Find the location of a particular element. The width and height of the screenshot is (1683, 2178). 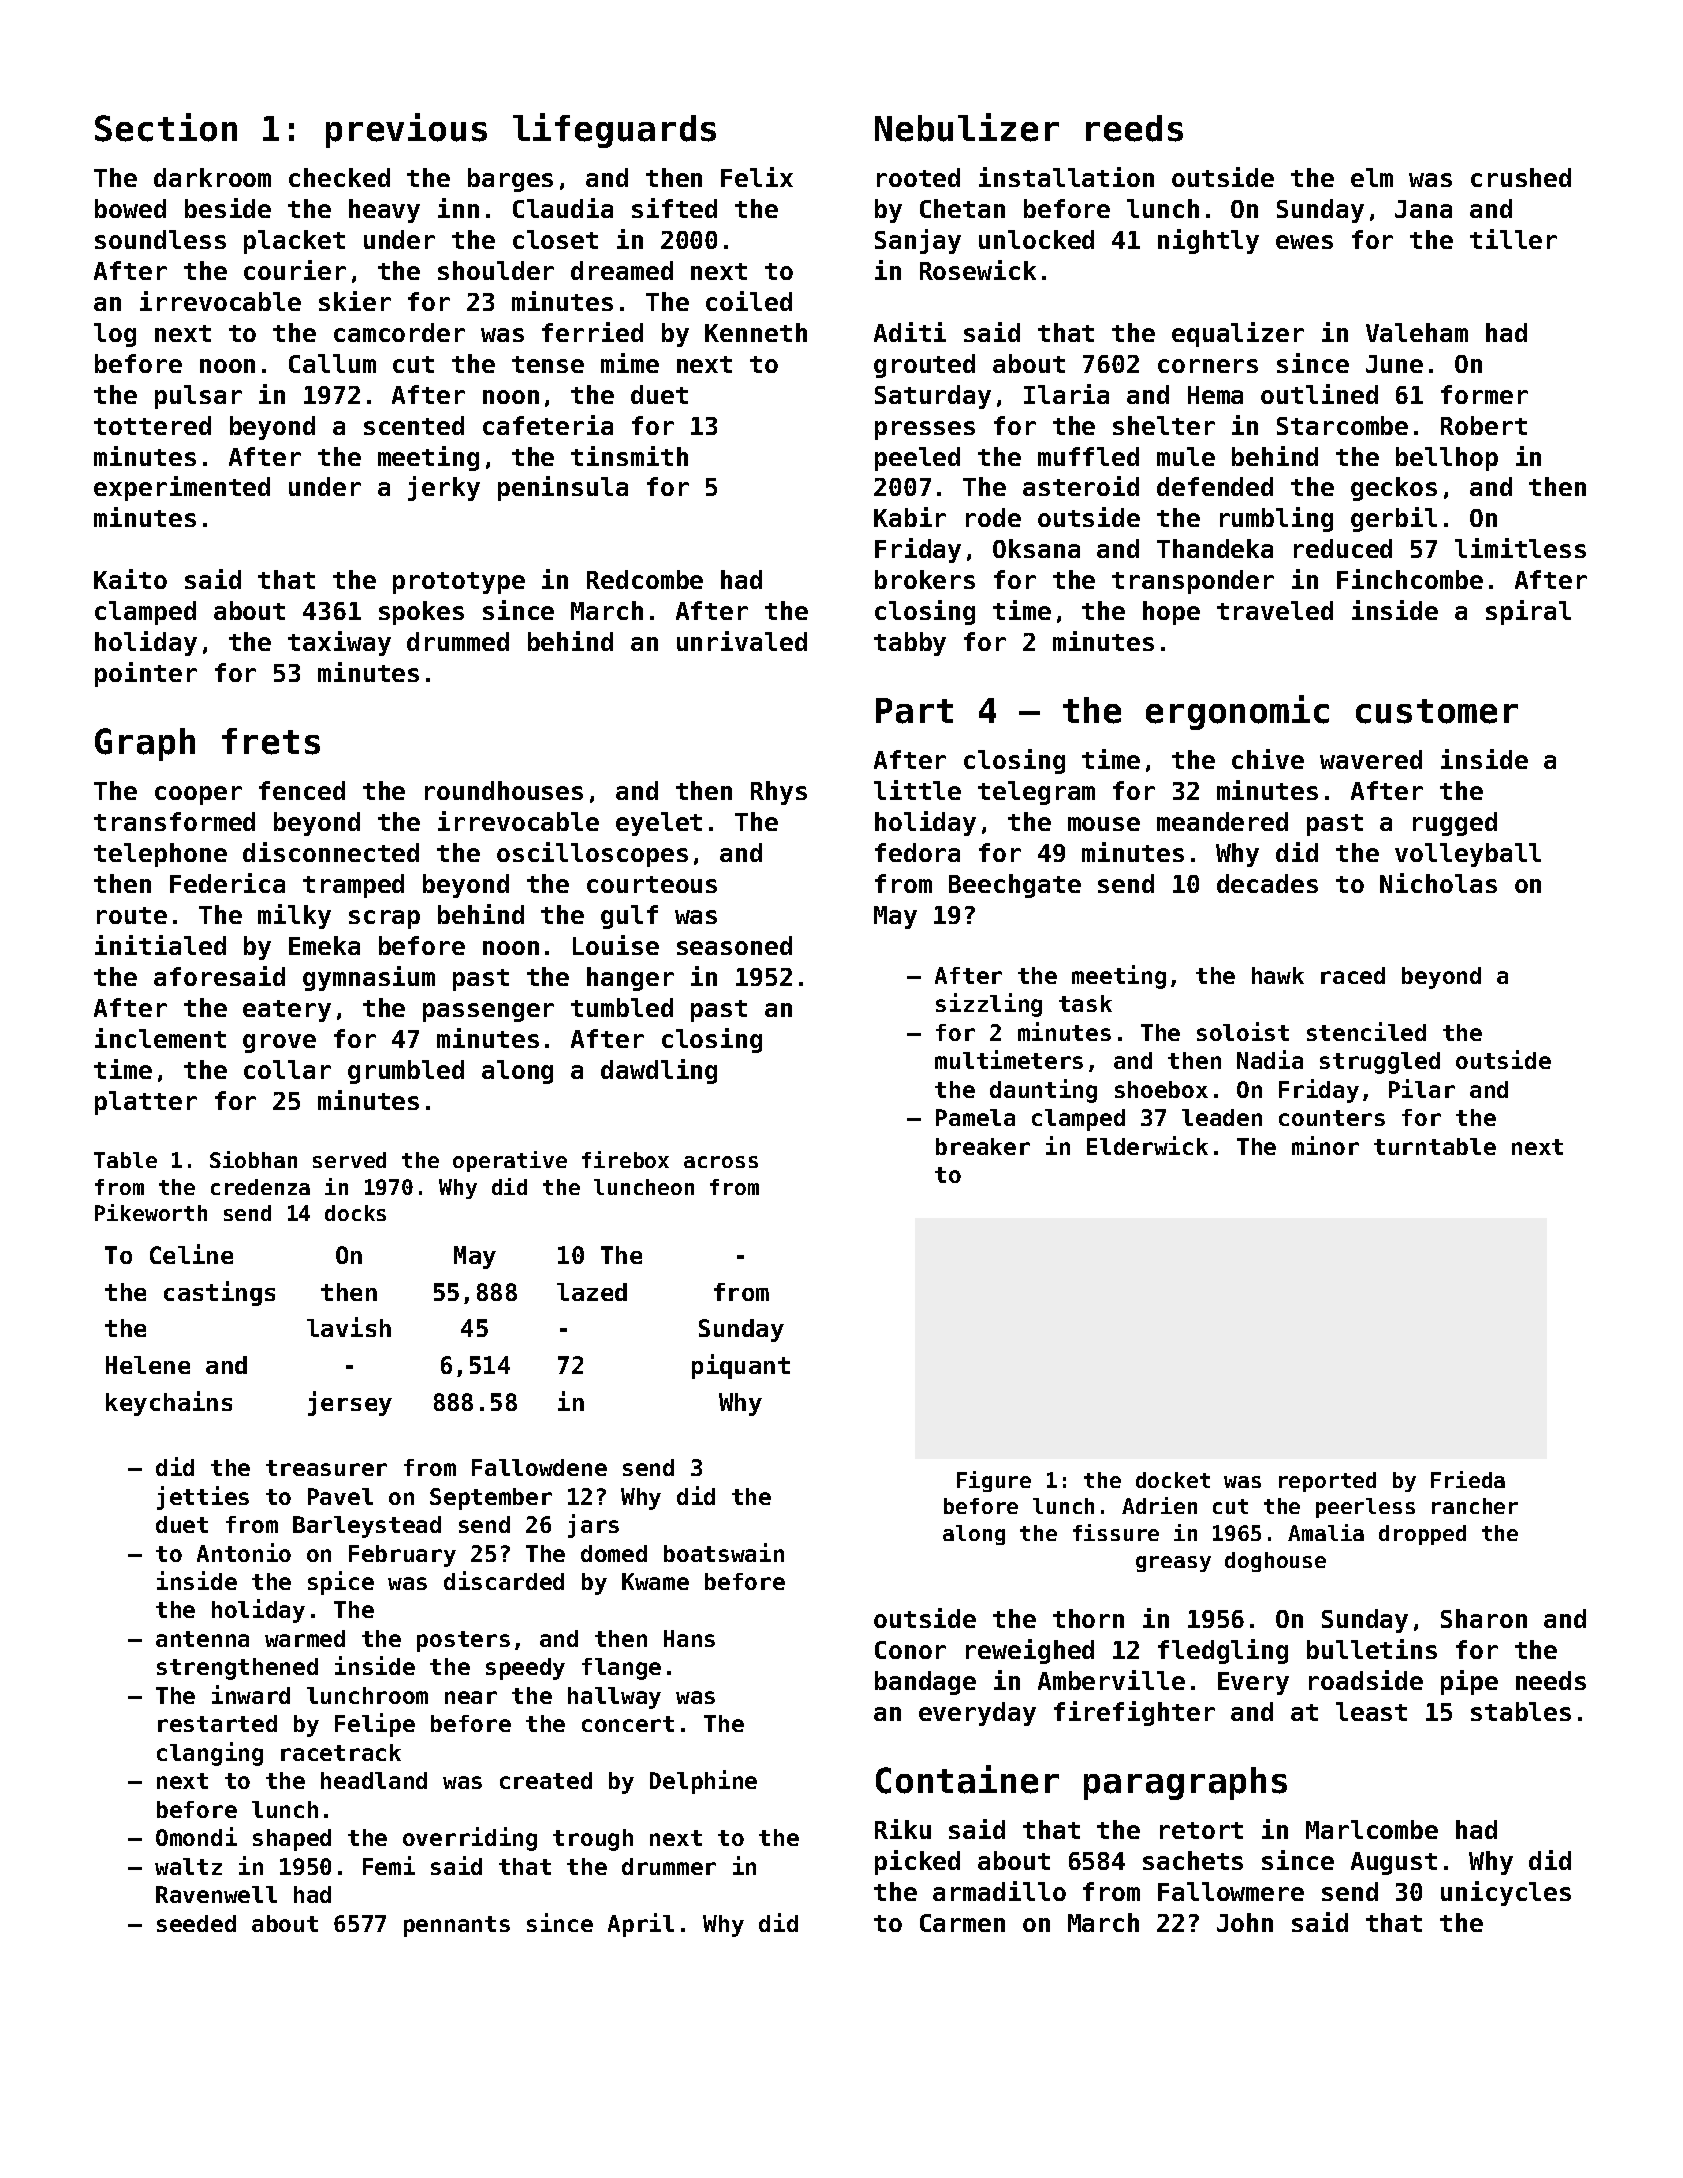

ewes is located at coordinates (1304, 242).
